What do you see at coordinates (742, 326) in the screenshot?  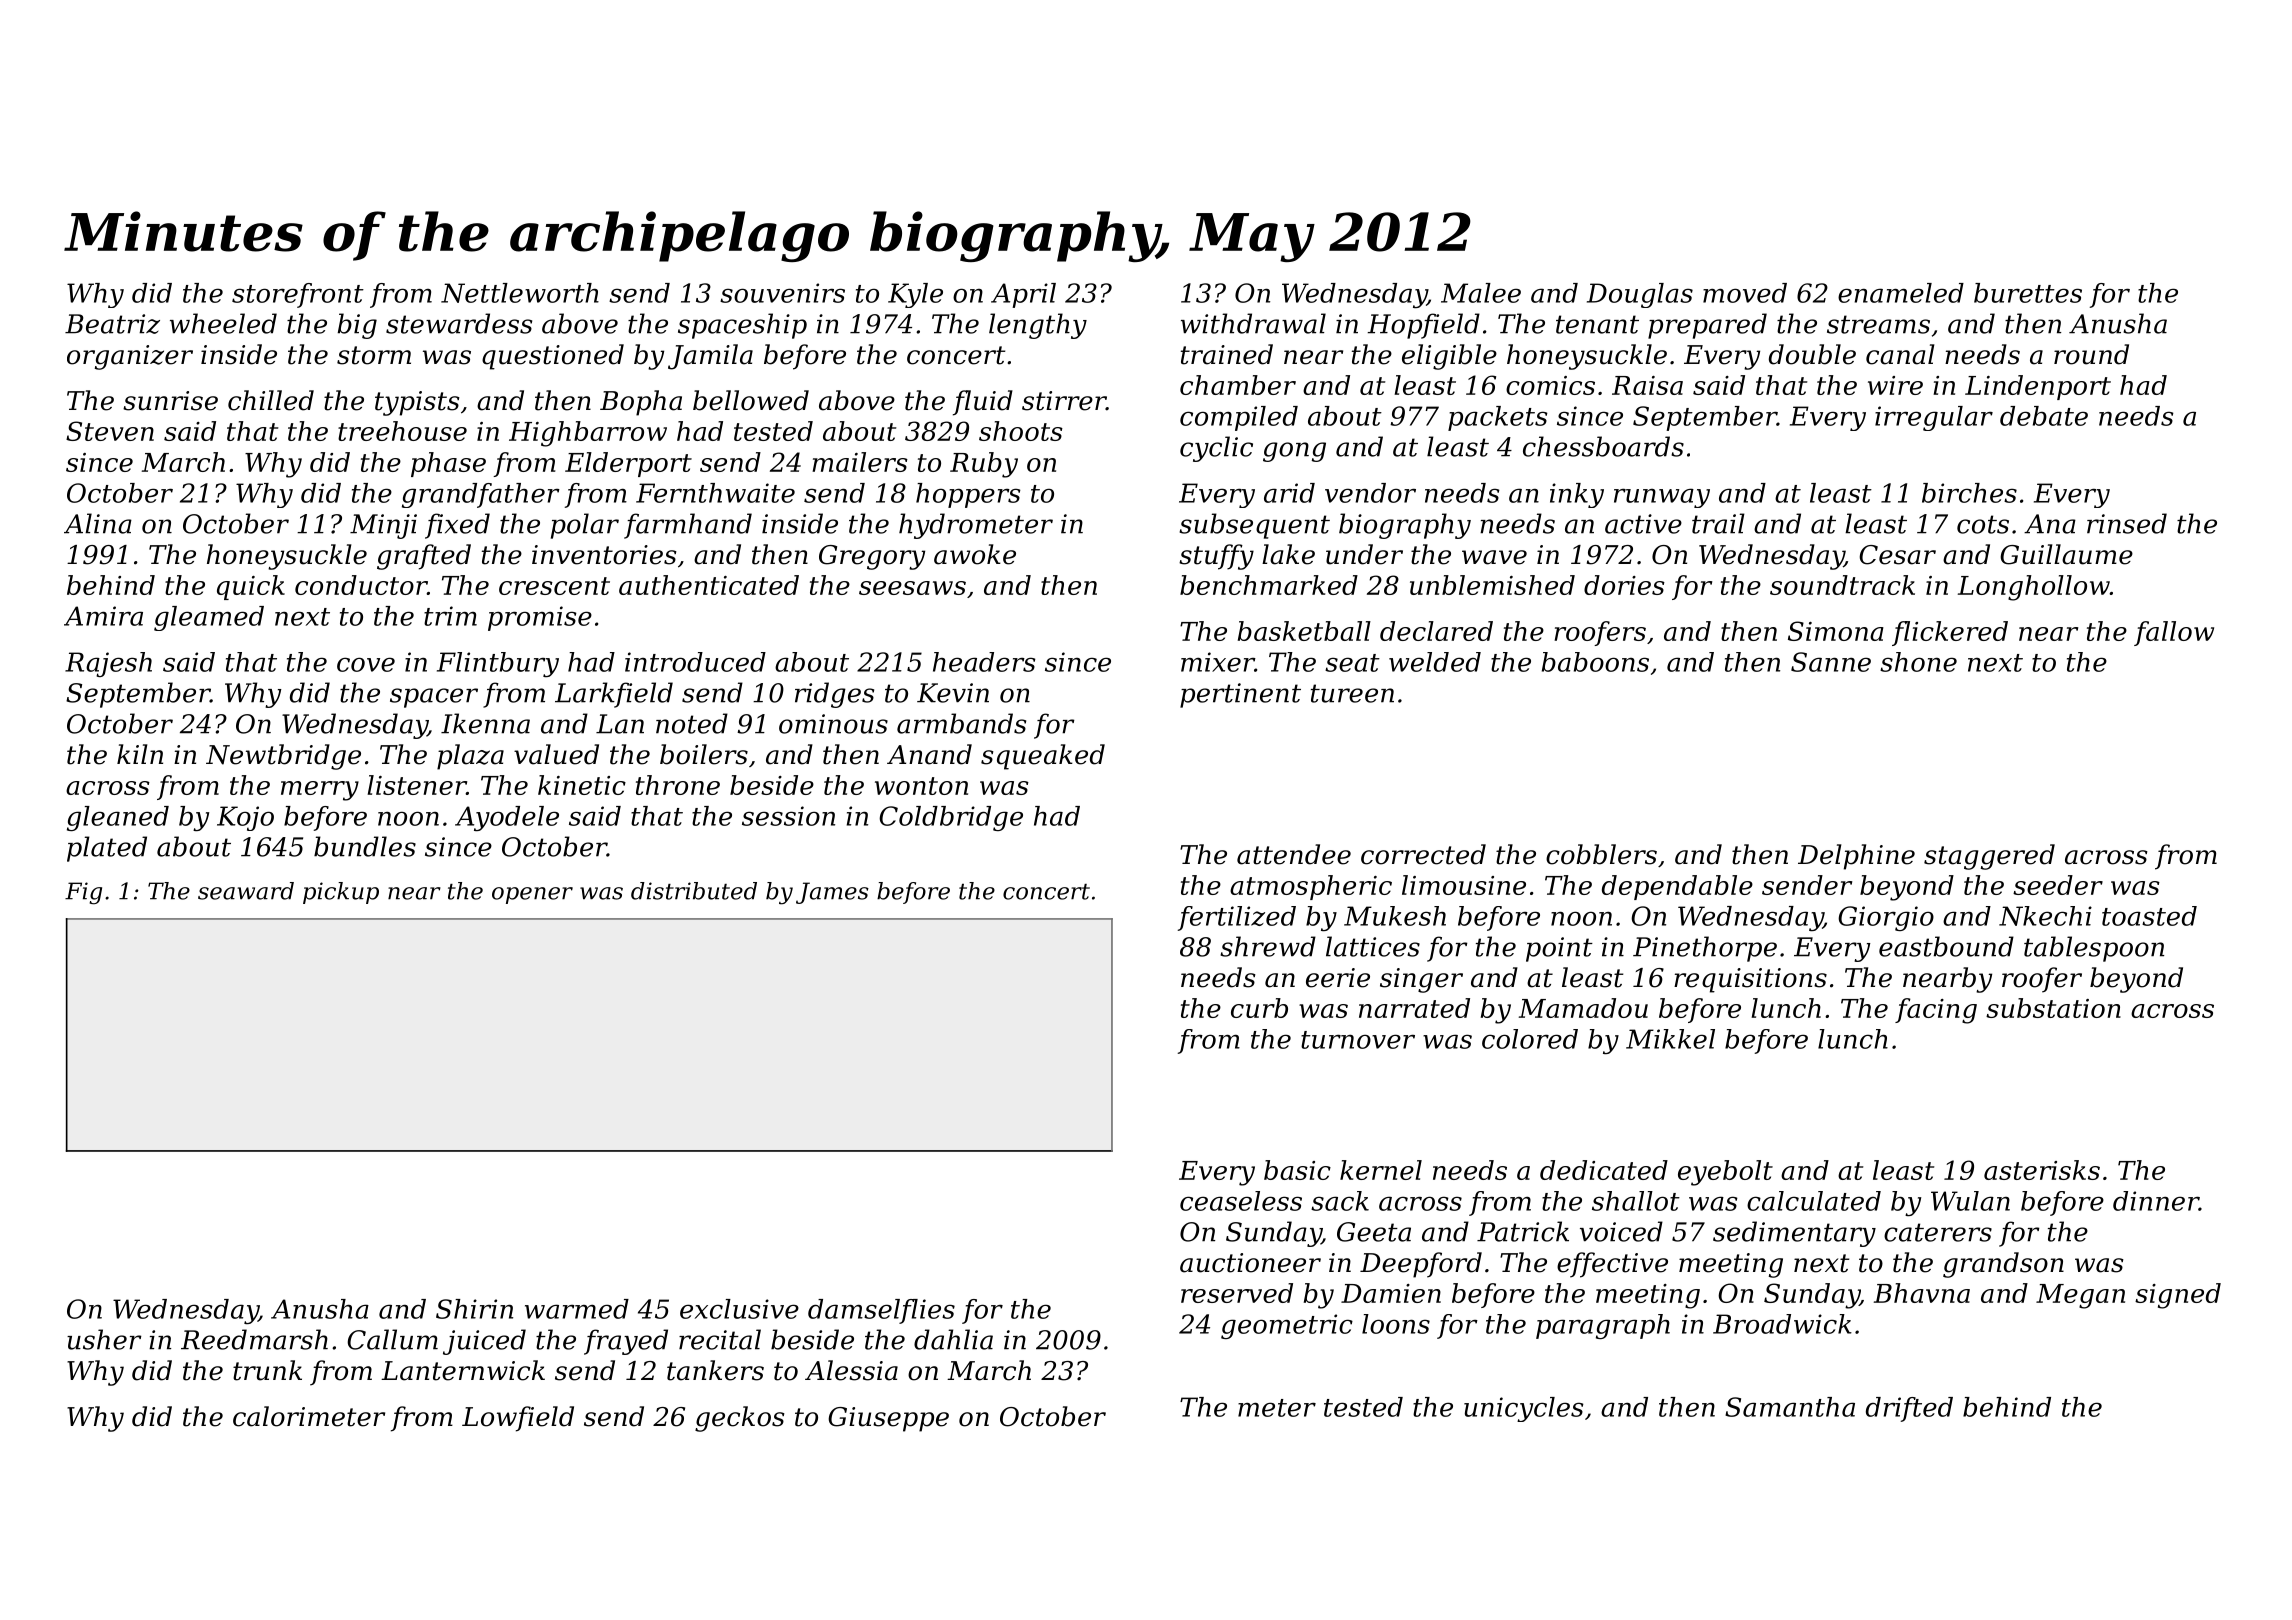 I see `spaceship` at bounding box center [742, 326].
